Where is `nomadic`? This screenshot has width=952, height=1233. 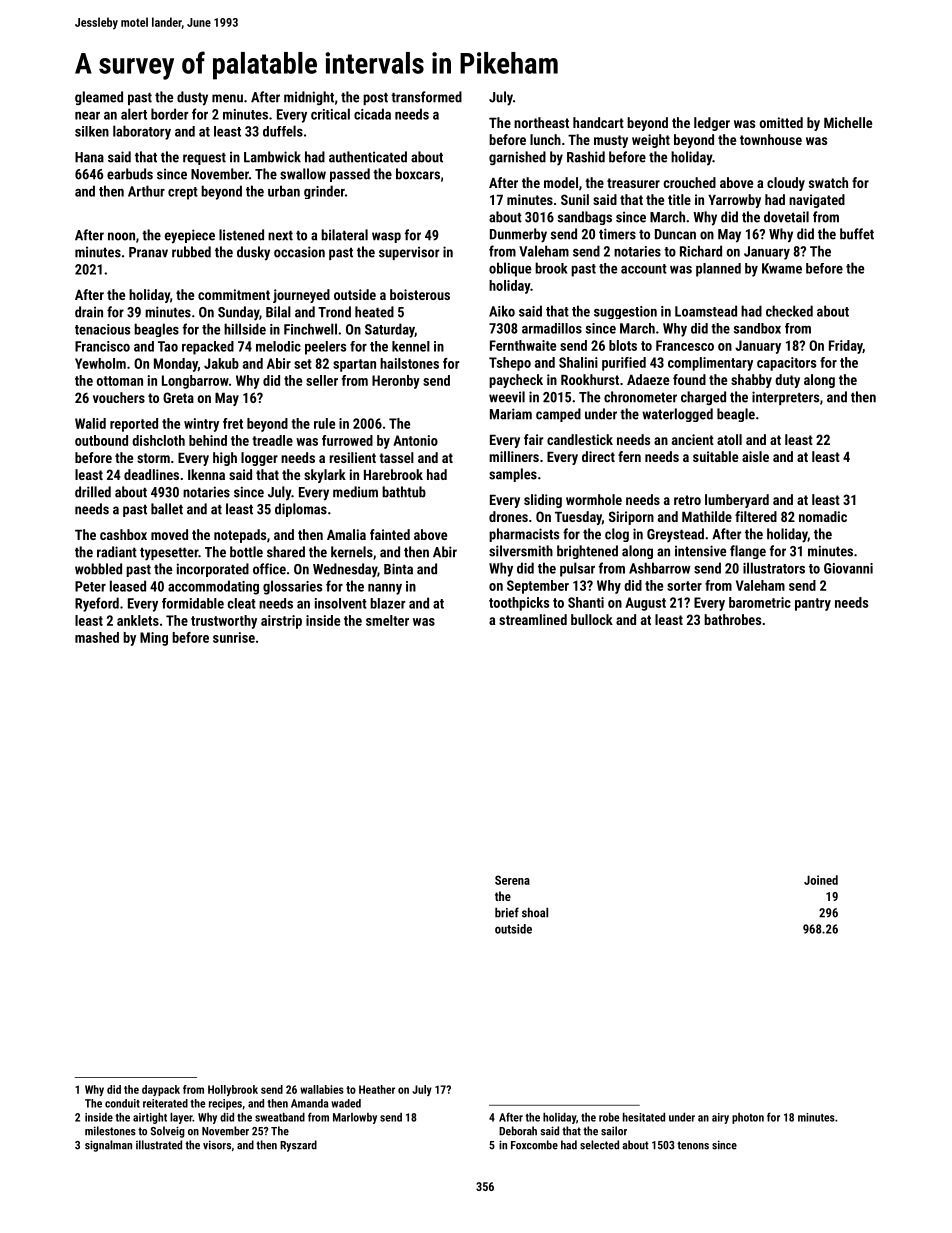
nomadic is located at coordinates (823, 516).
